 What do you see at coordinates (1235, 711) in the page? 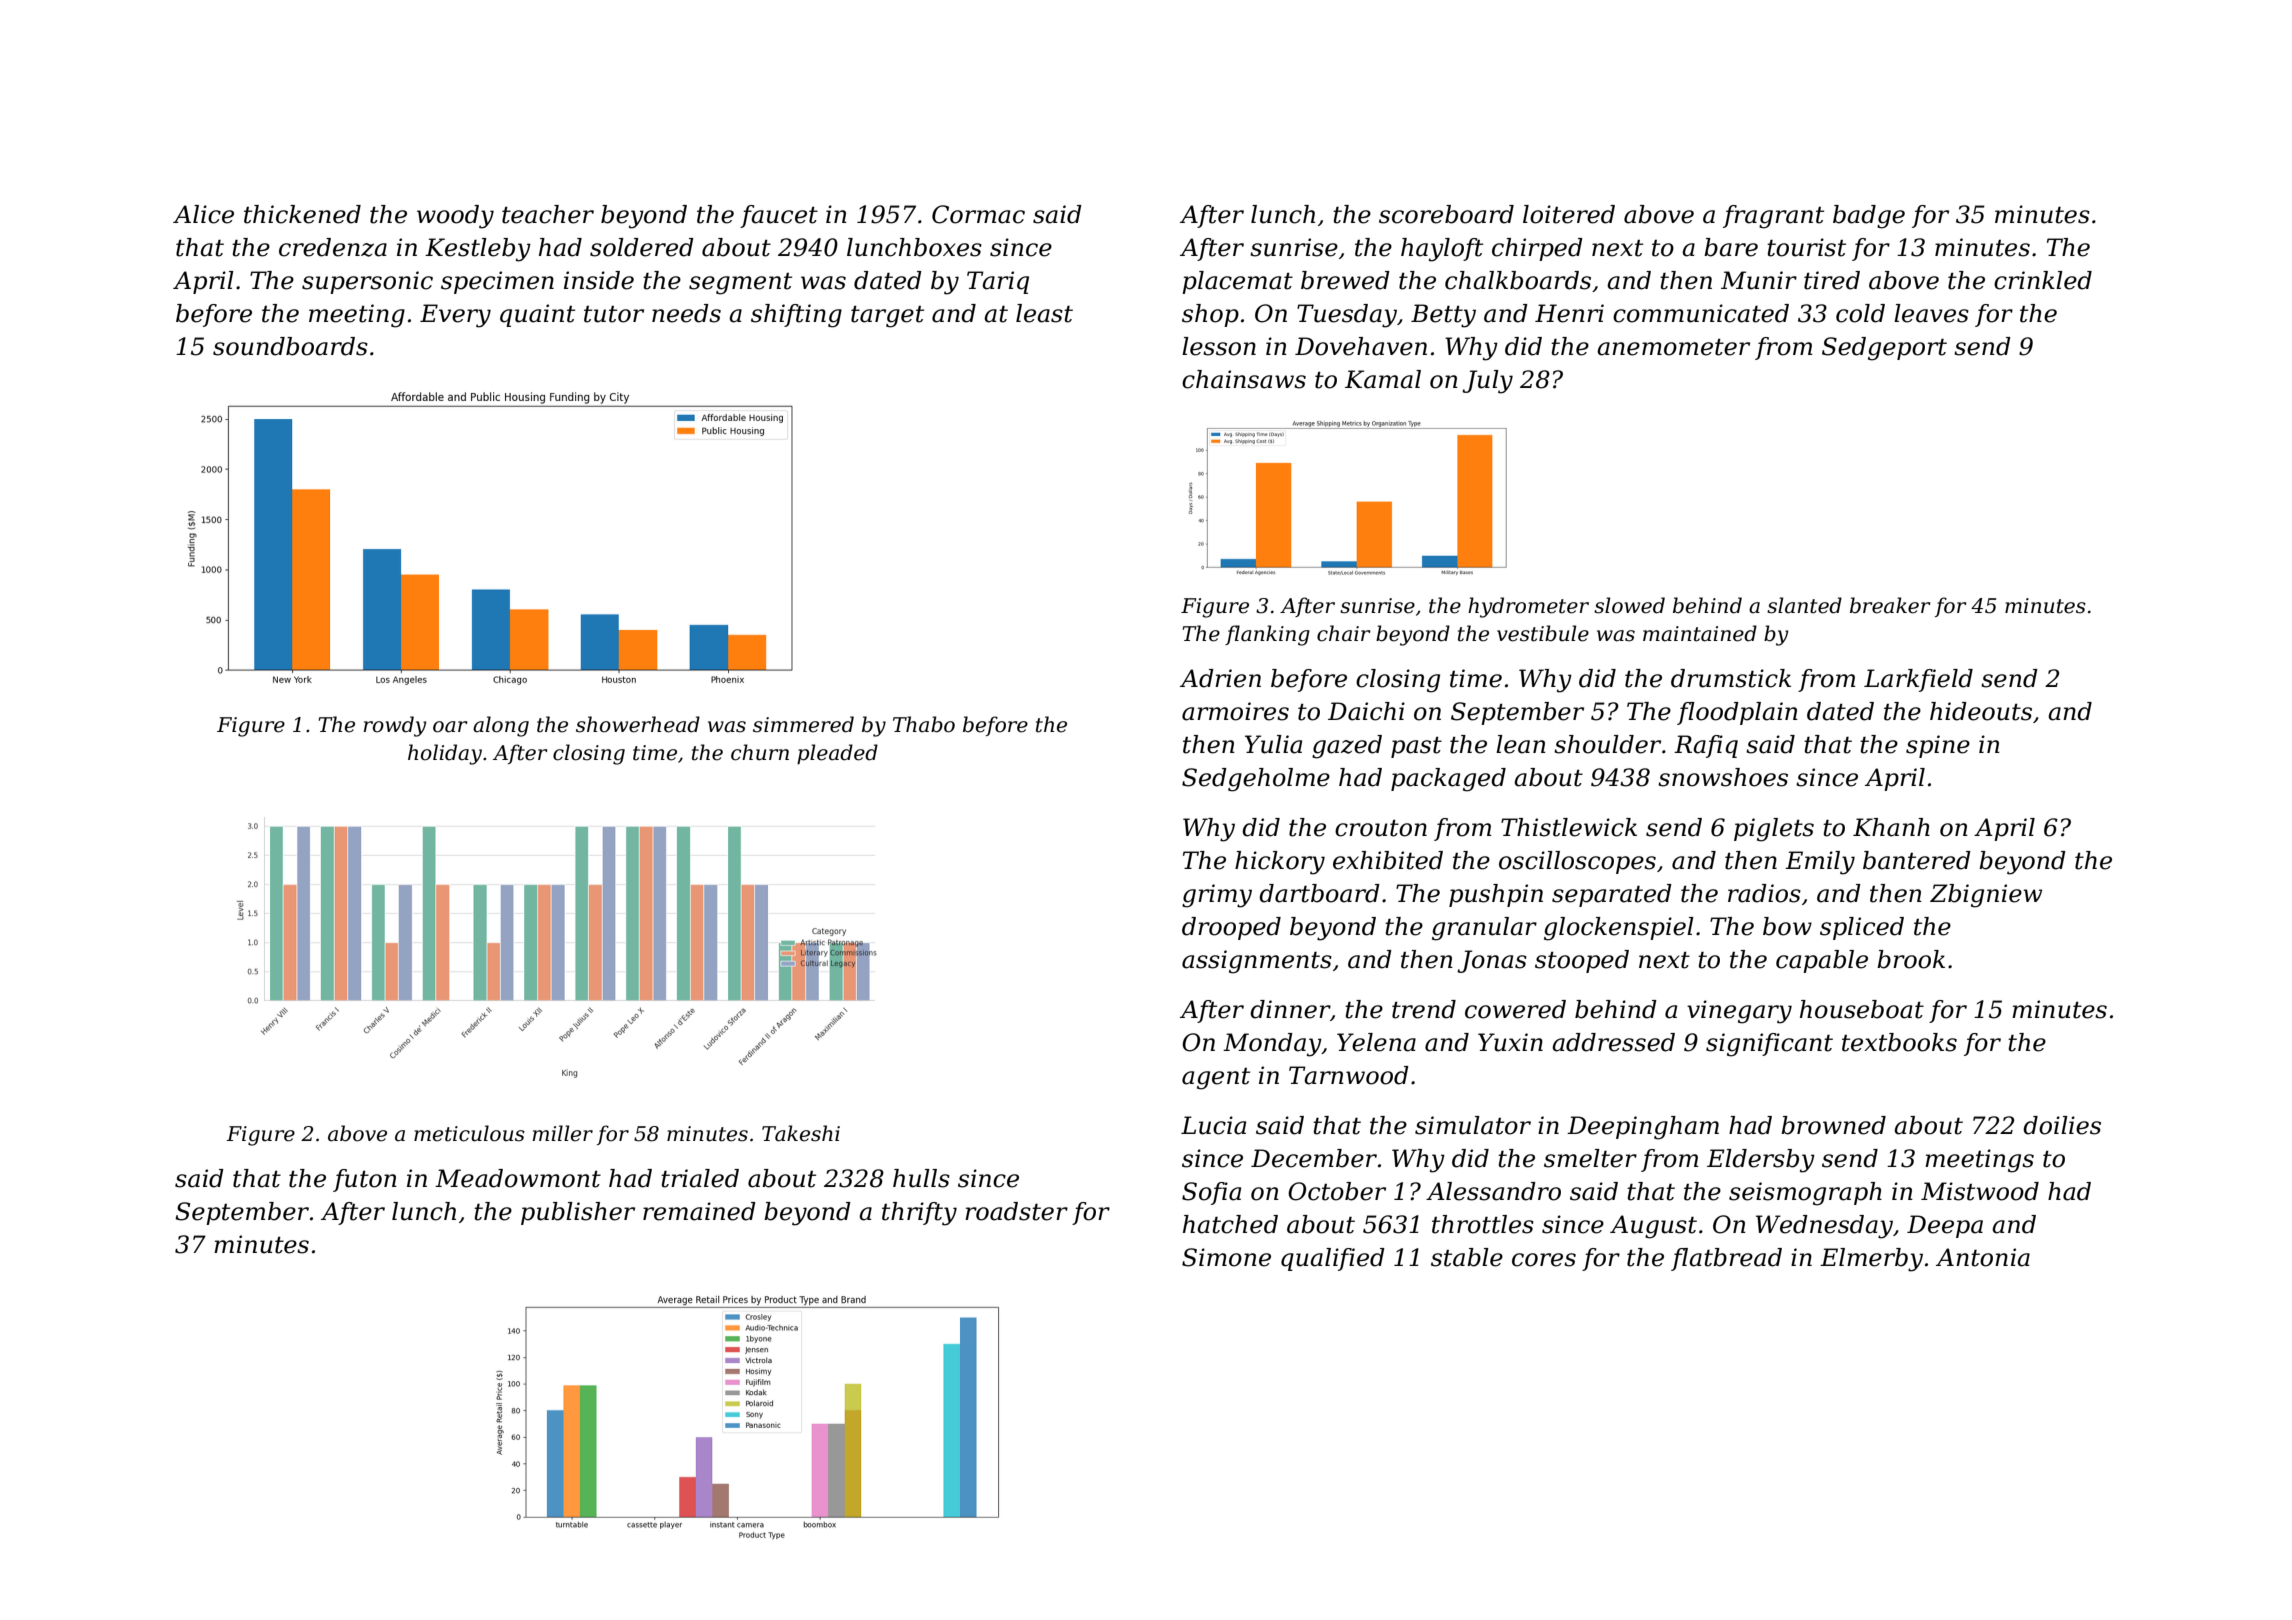
I see `armoires` at bounding box center [1235, 711].
